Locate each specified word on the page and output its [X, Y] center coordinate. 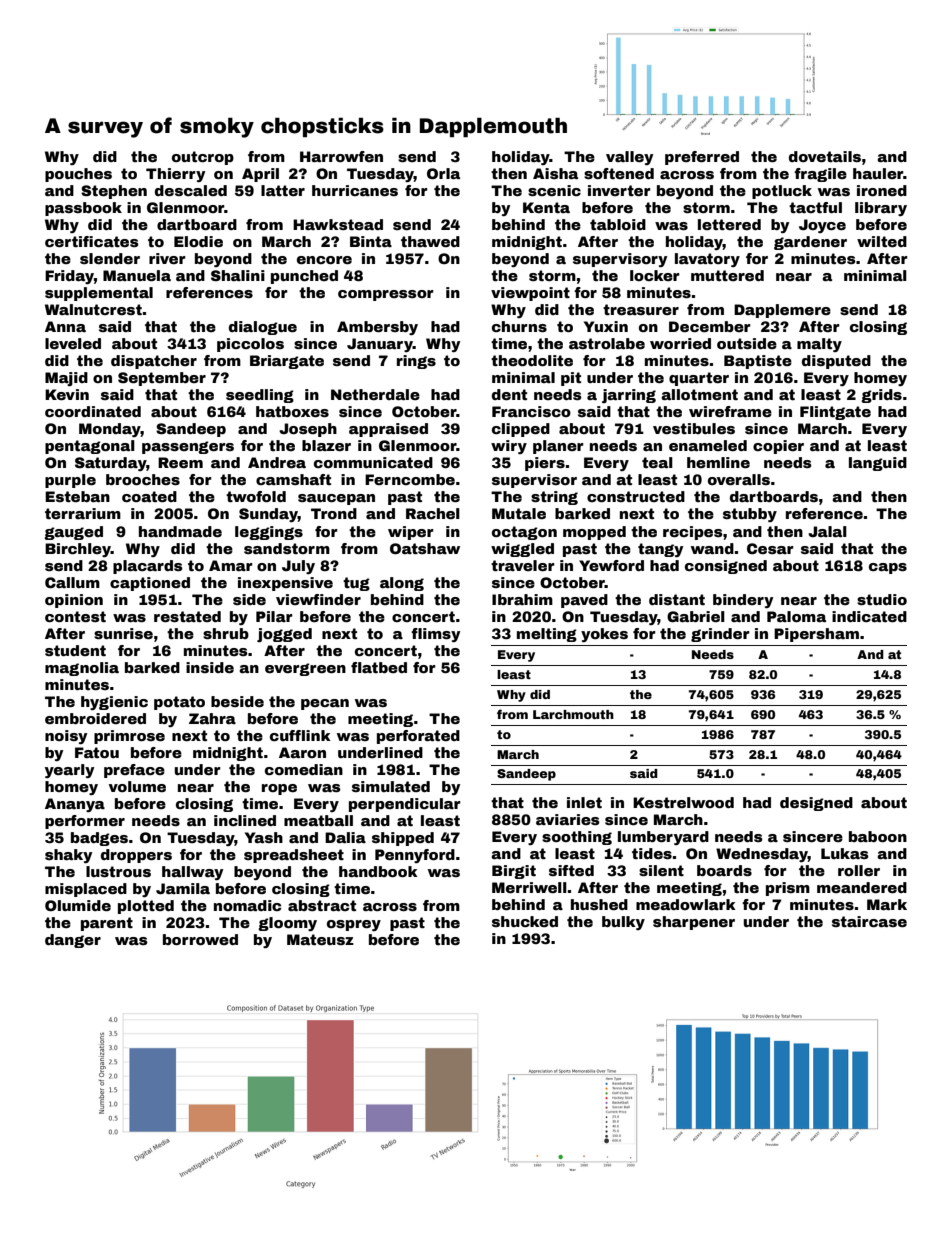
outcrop [203, 158]
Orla [443, 173]
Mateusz [320, 939]
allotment [699, 394]
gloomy [287, 924]
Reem [180, 462]
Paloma [796, 616]
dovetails [825, 156]
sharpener [694, 923]
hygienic [114, 703]
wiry [509, 447]
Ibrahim [522, 599]
